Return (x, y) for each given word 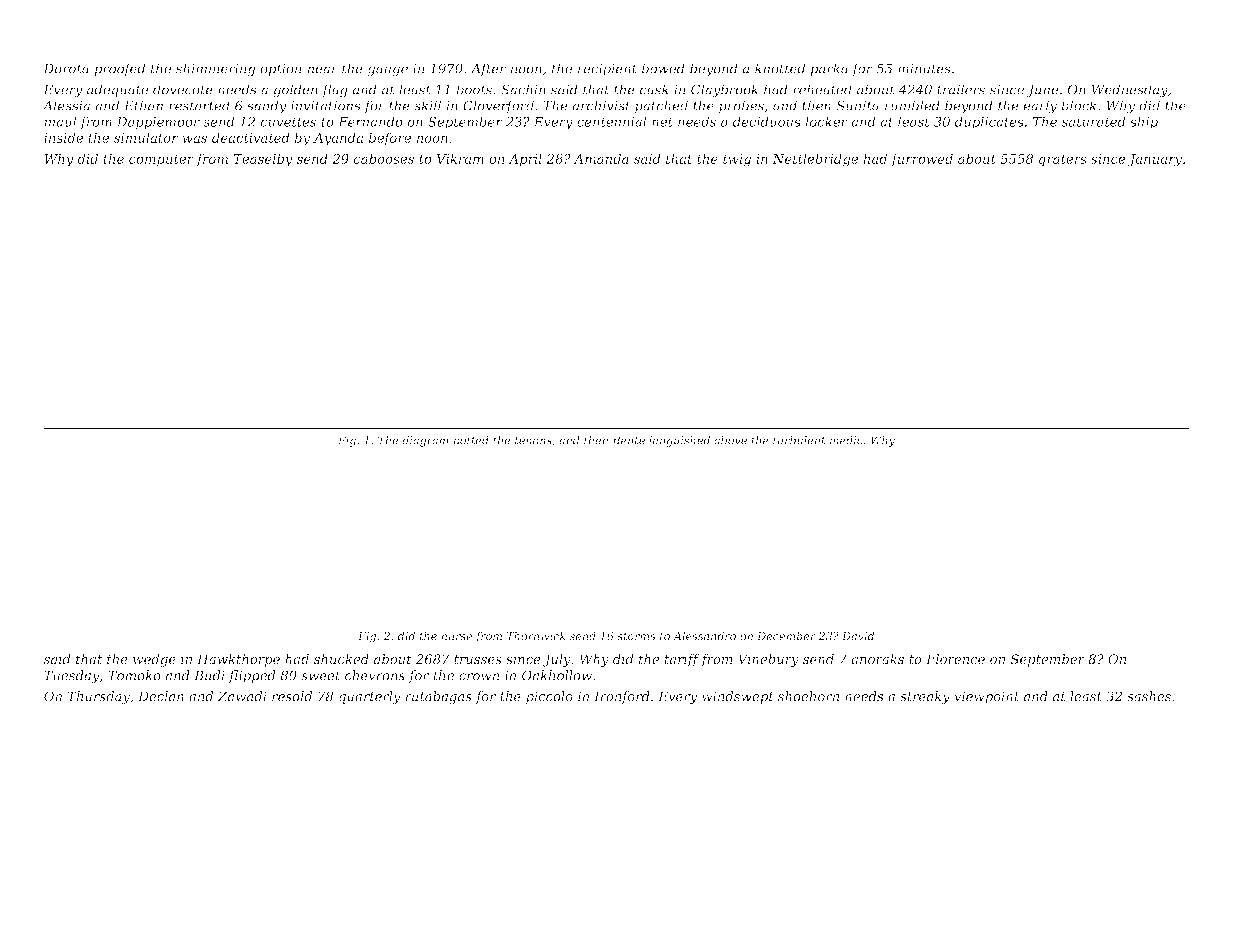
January (1155, 160)
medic (846, 440)
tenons (533, 441)
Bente (628, 440)
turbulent (799, 440)
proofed (119, 69)
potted (471, 441)
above (730, 440)
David (858, 636)
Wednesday (1130, 91)
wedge (154, 660)
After (488, 69)
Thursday (98, 697)
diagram (425, 441)
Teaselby (263, 160)
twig (737, 160)
